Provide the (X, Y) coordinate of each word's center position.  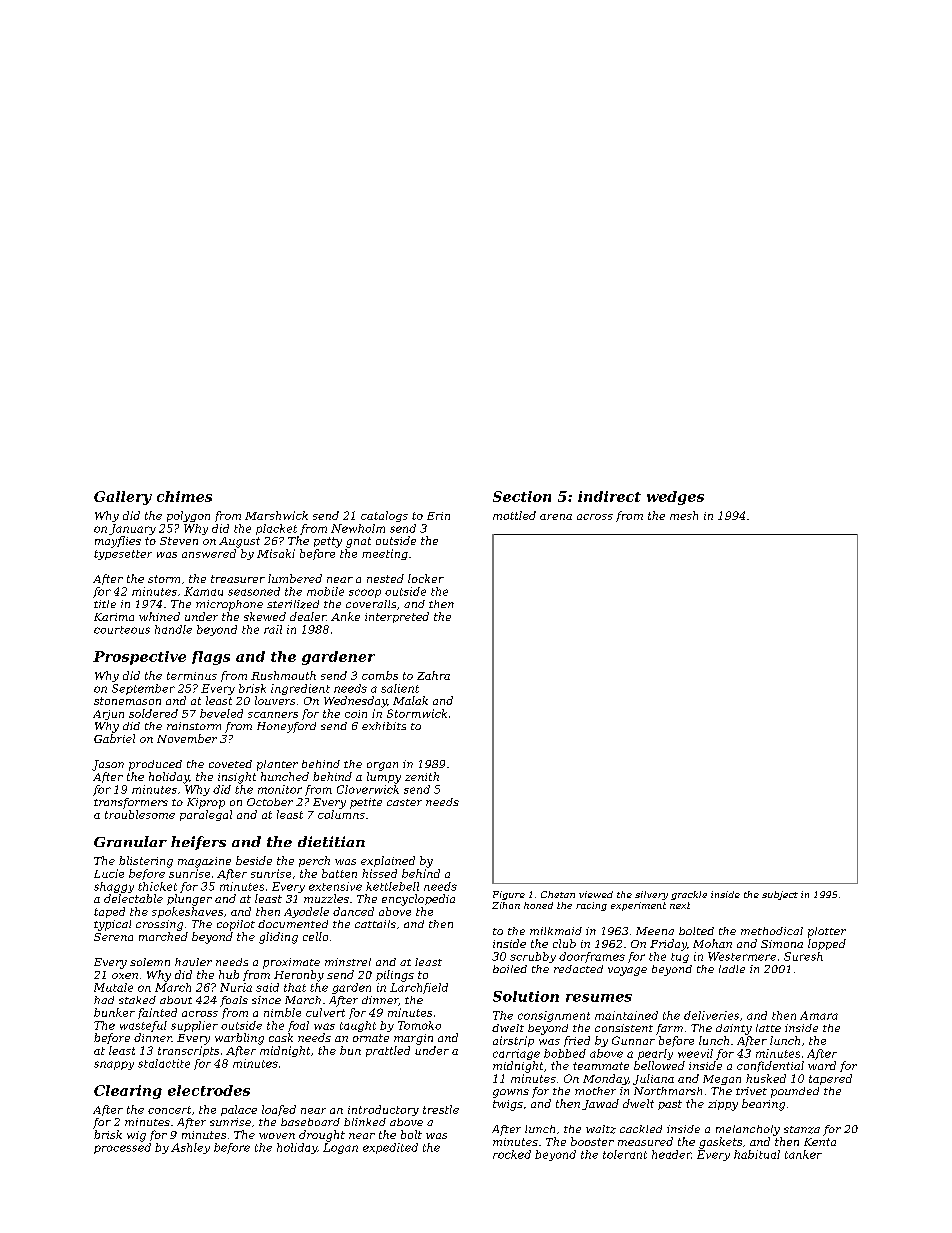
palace (239, 1110)
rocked (512, 1154)
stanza (802, 1130)
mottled (514, 515)
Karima (114, 617)
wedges (675, 498)
